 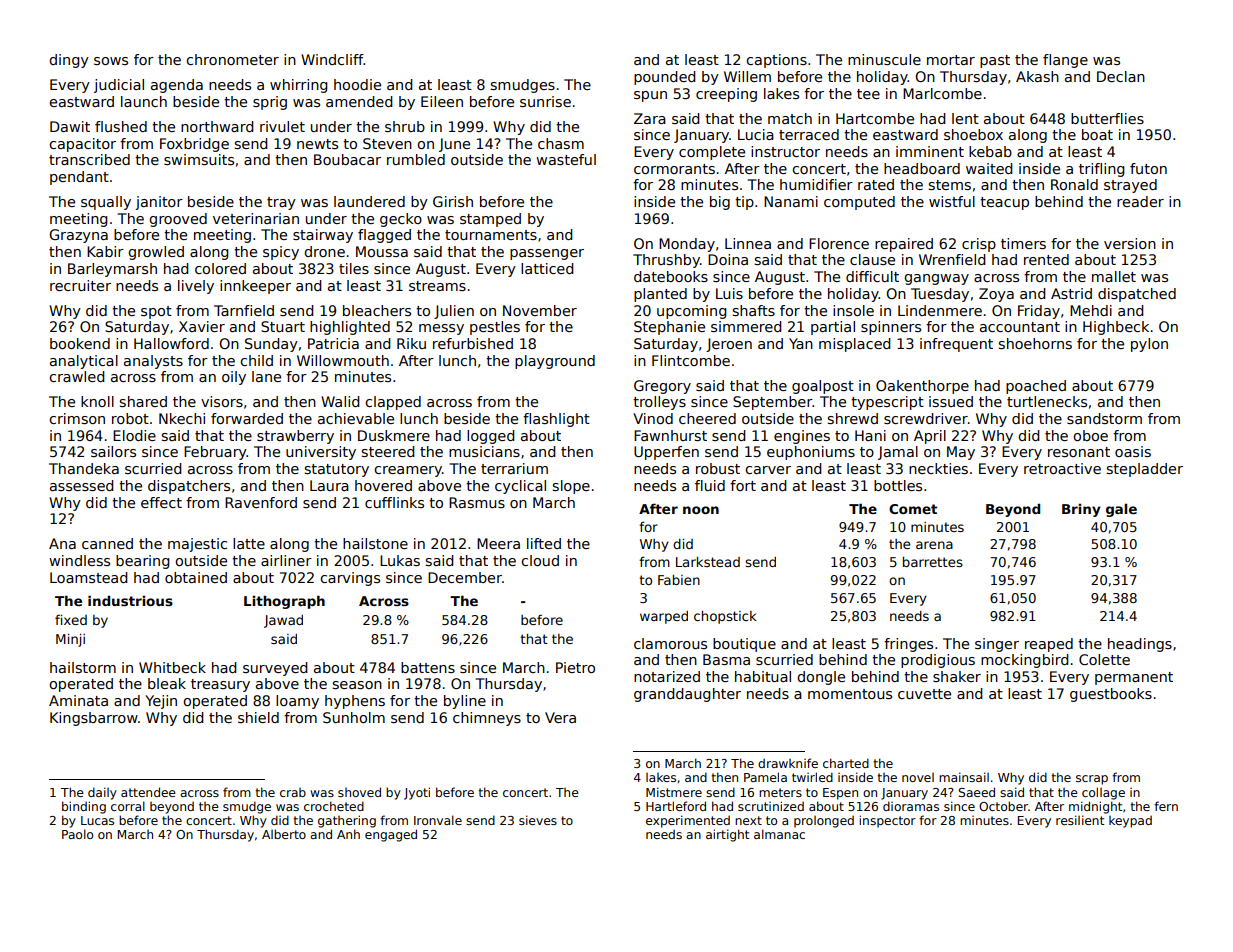 I want to click on Willem, so click(x=747, y=76).
